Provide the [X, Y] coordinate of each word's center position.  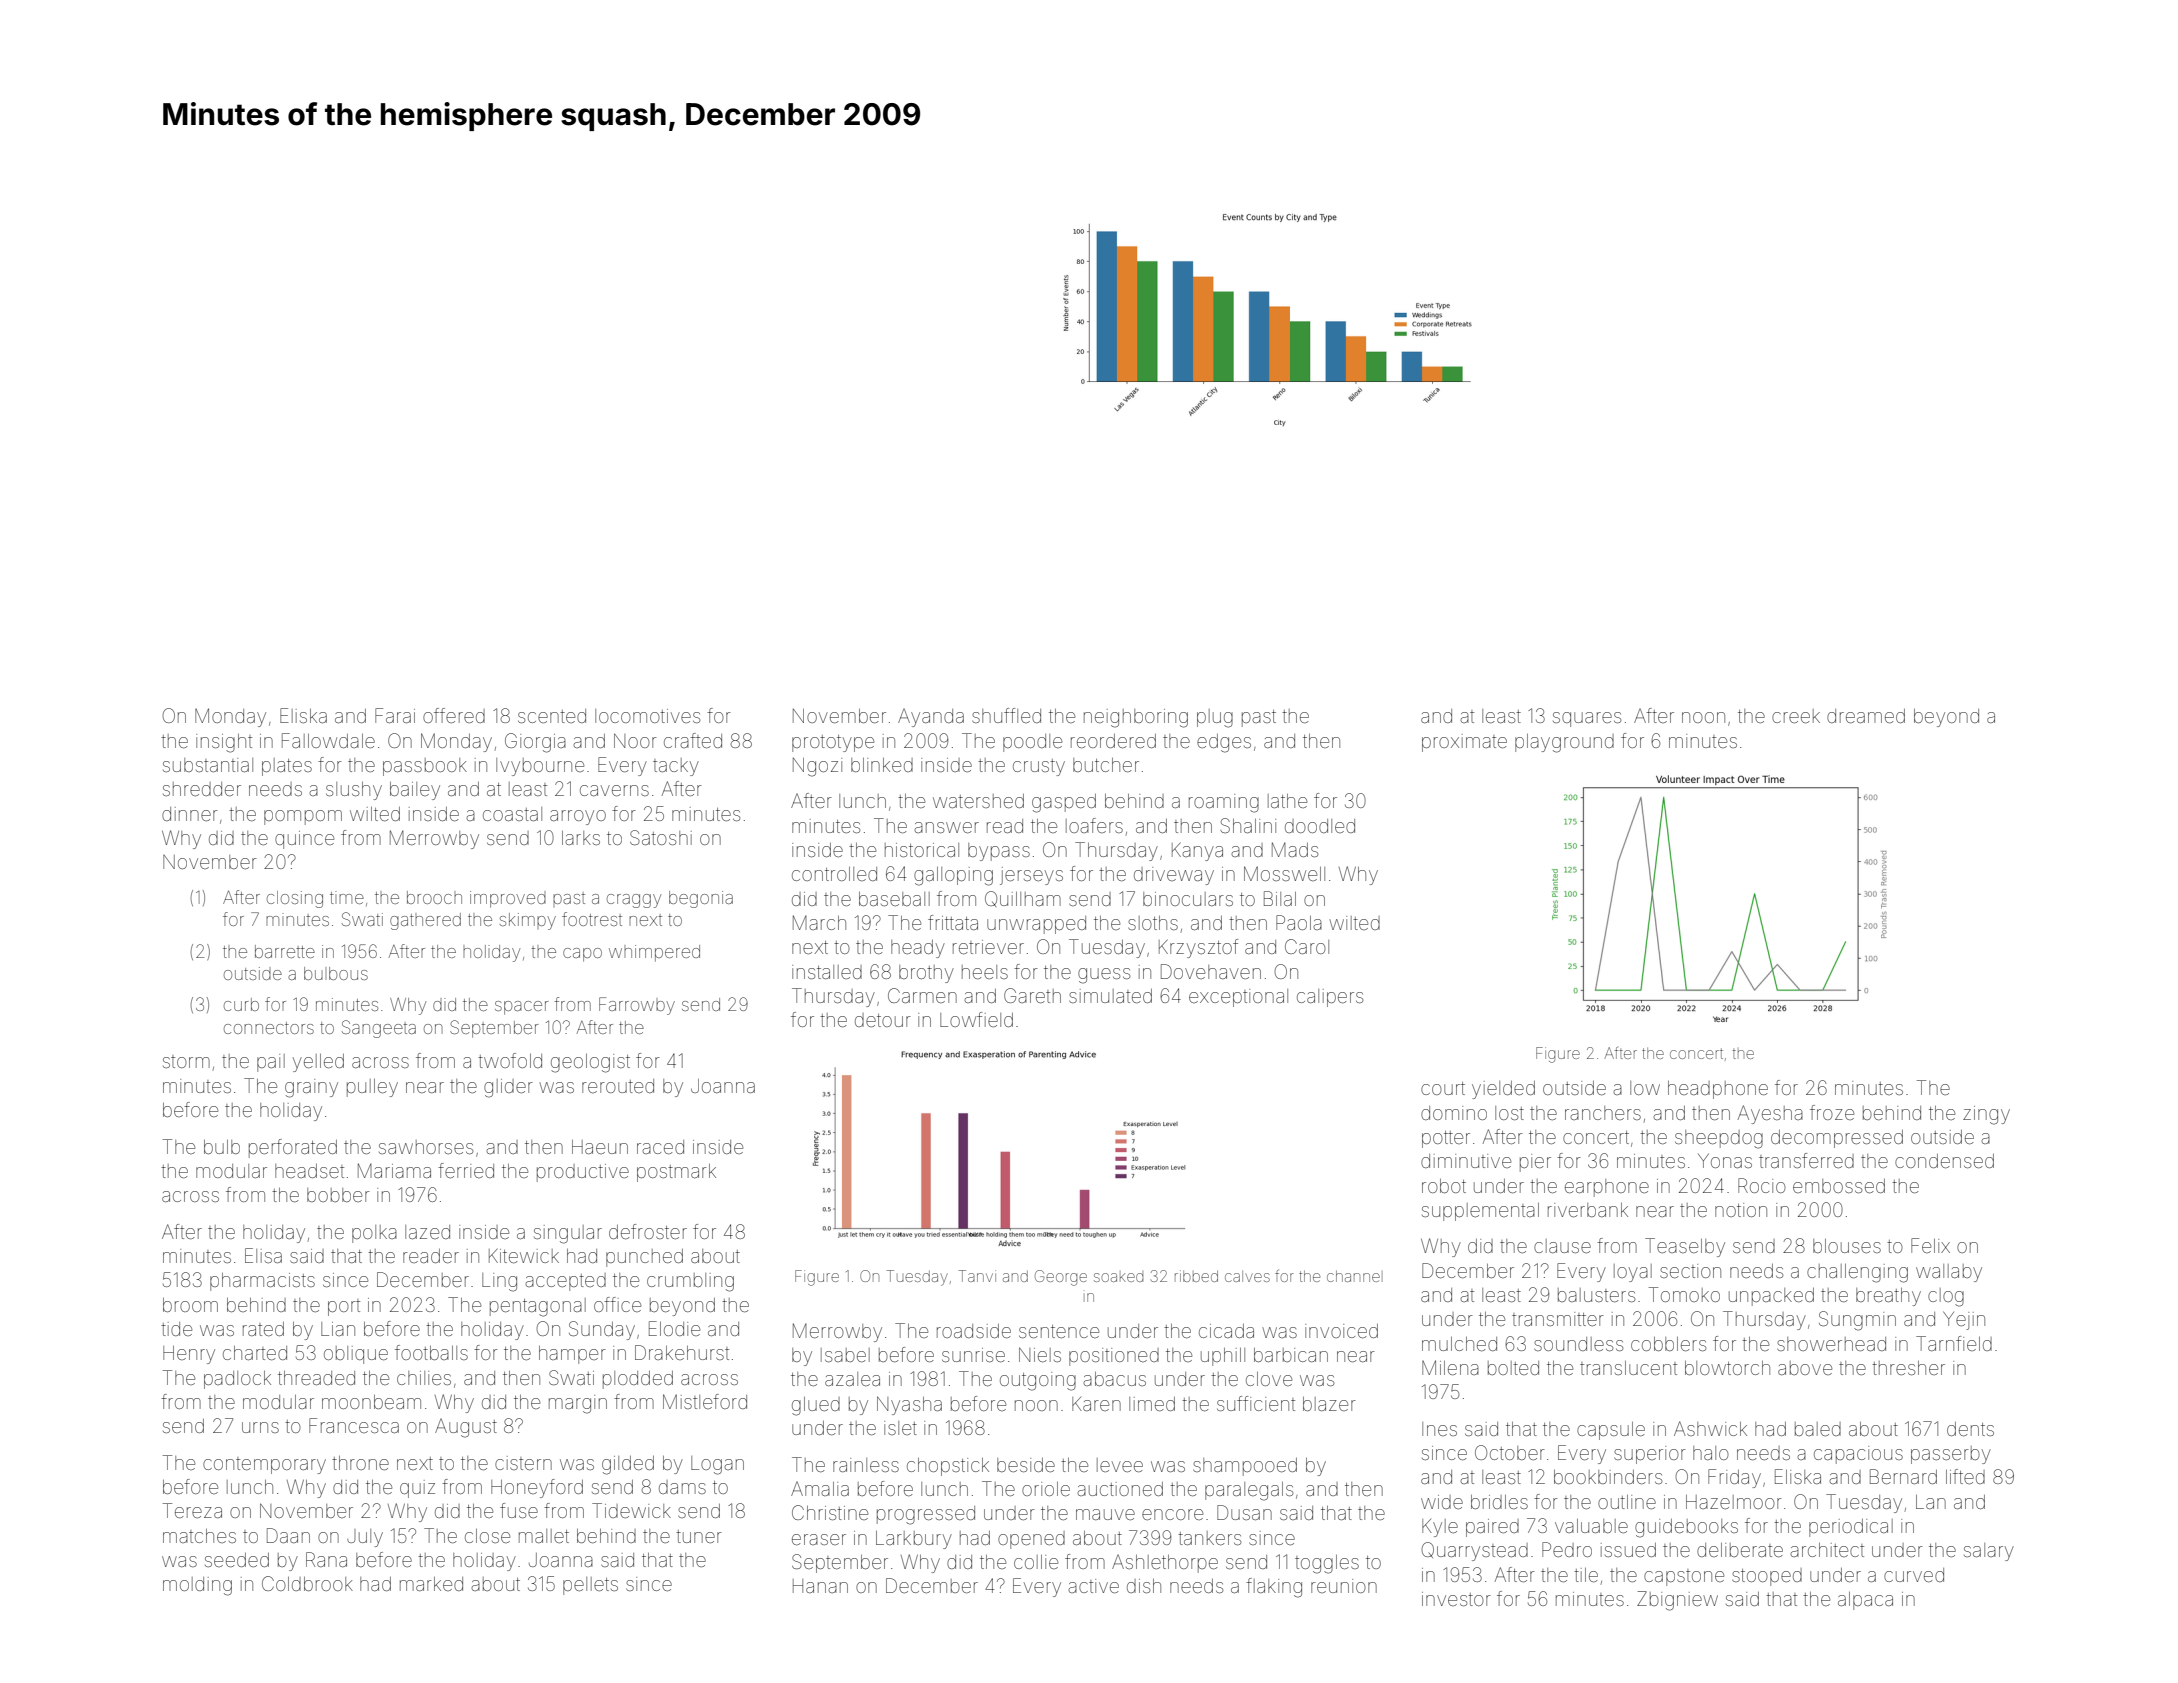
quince [304, 840]
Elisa [263, 1255]
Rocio [1762, 1185]
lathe [1287, 801]
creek [1796, 716]
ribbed [1196, 1276]
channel [1353, 1276]
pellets [590, 1586]
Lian [338, 1329]
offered [454, 715]
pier [1535, 1163]
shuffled [1006, 715]
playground [1564, 743]
